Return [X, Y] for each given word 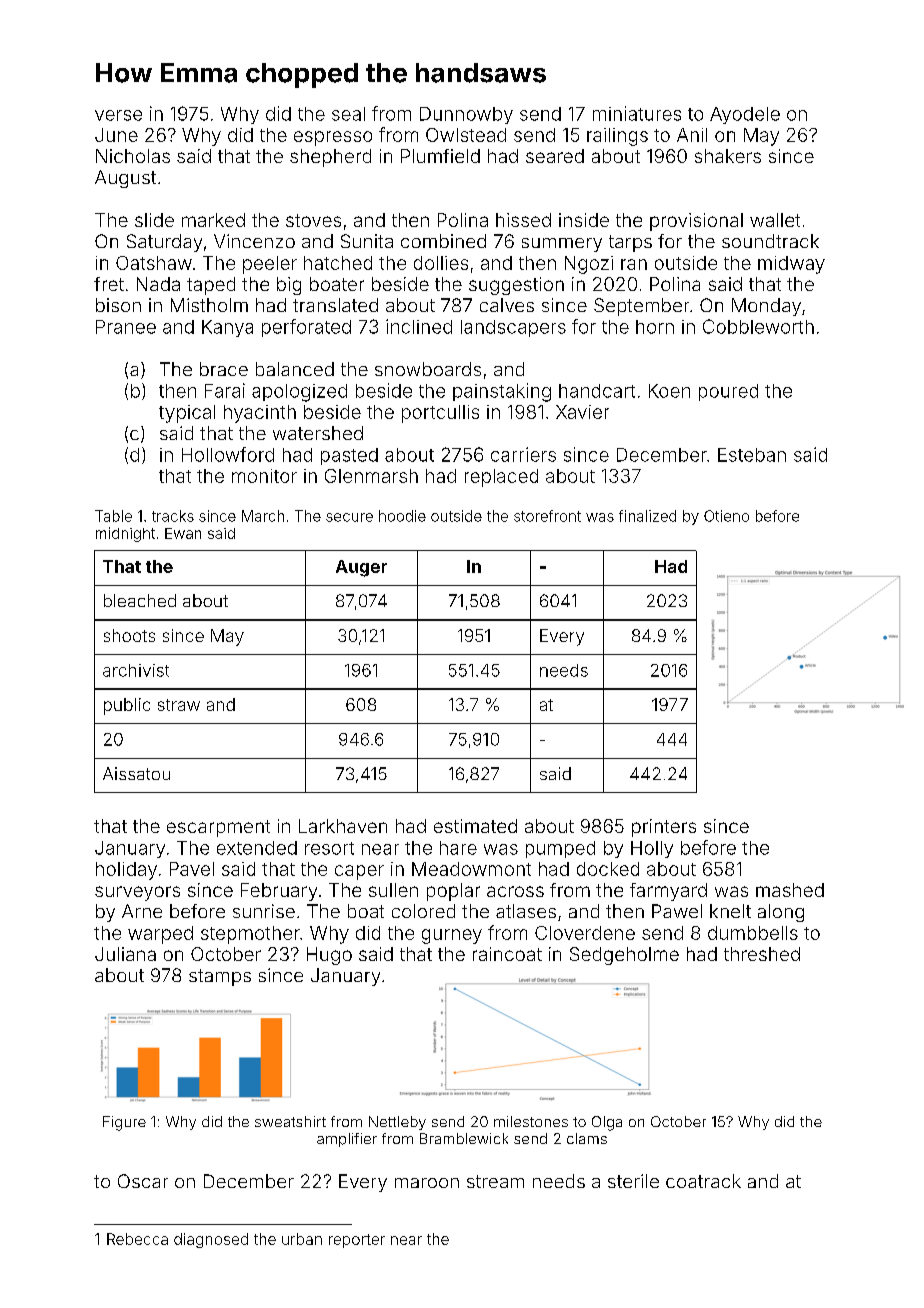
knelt [730, 911]
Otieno [726, 516]
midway [791, 265]
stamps [220, 977]
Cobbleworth [758, 326]
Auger [361, 568]
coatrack [703, 1181]
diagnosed [211, 1240]
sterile [633, 1181]
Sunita [367, 241]
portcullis [440, 414]
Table [113, 516]
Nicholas [133, 156]
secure [349, 517]
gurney [452, 936]
